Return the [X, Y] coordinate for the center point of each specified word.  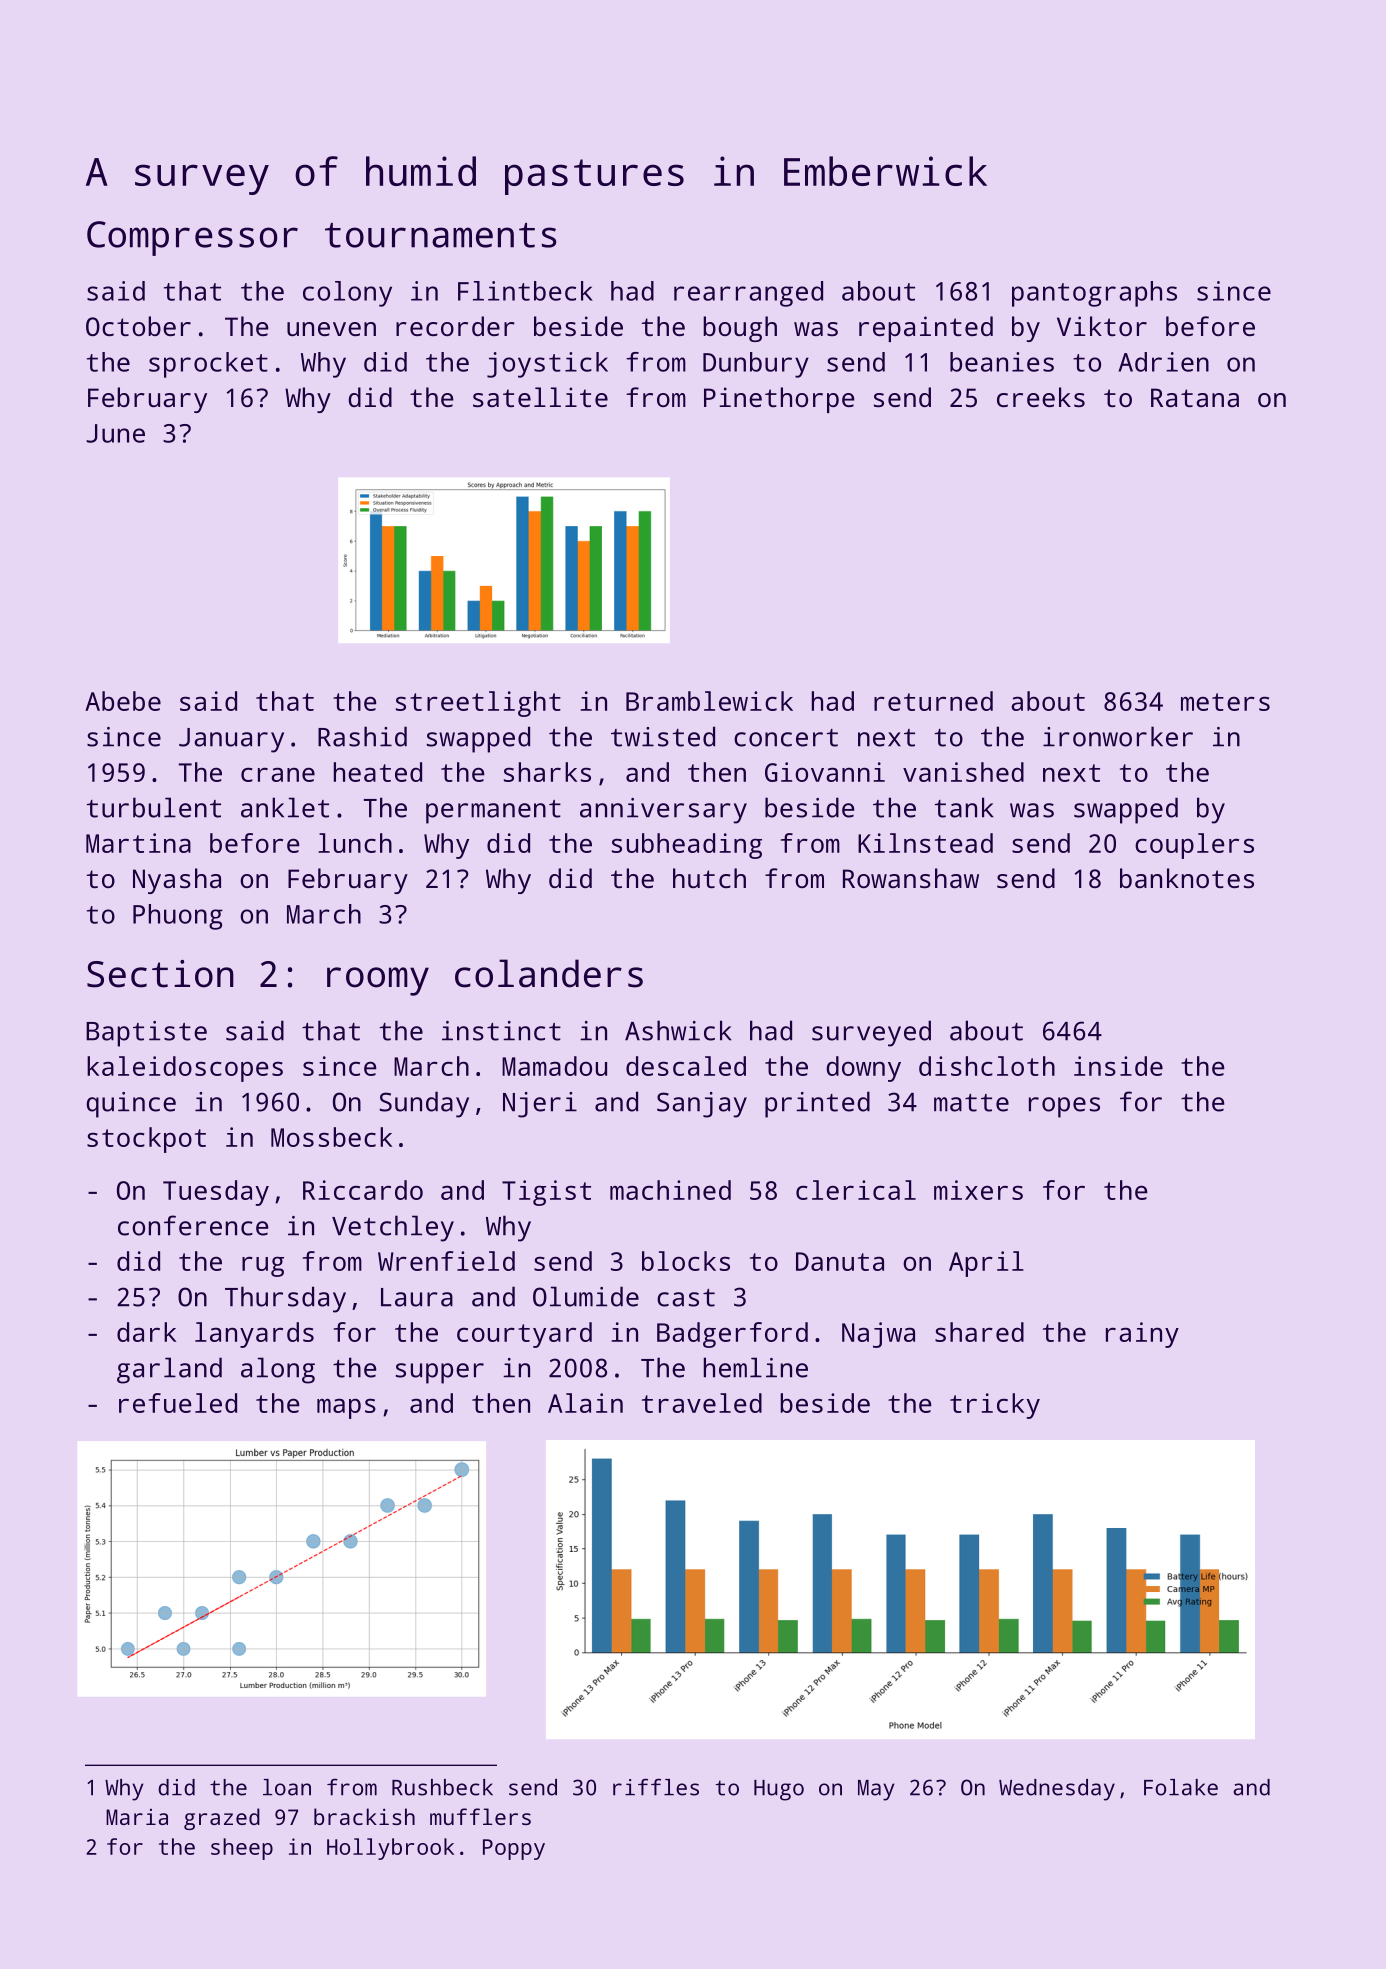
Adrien [1163, 362]
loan [287, 1787]
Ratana [1195, 397]
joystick [547, 365]
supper [440, 1373]
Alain [585, 1403]
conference [193, 1225]
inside [1118, 1066]
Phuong [178, 917]
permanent [493, 812]
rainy [1142, 1335]
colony [347, 294]
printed [817, 1104]
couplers [1194, 846]
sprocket [208, 365]
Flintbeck [525, 291]
